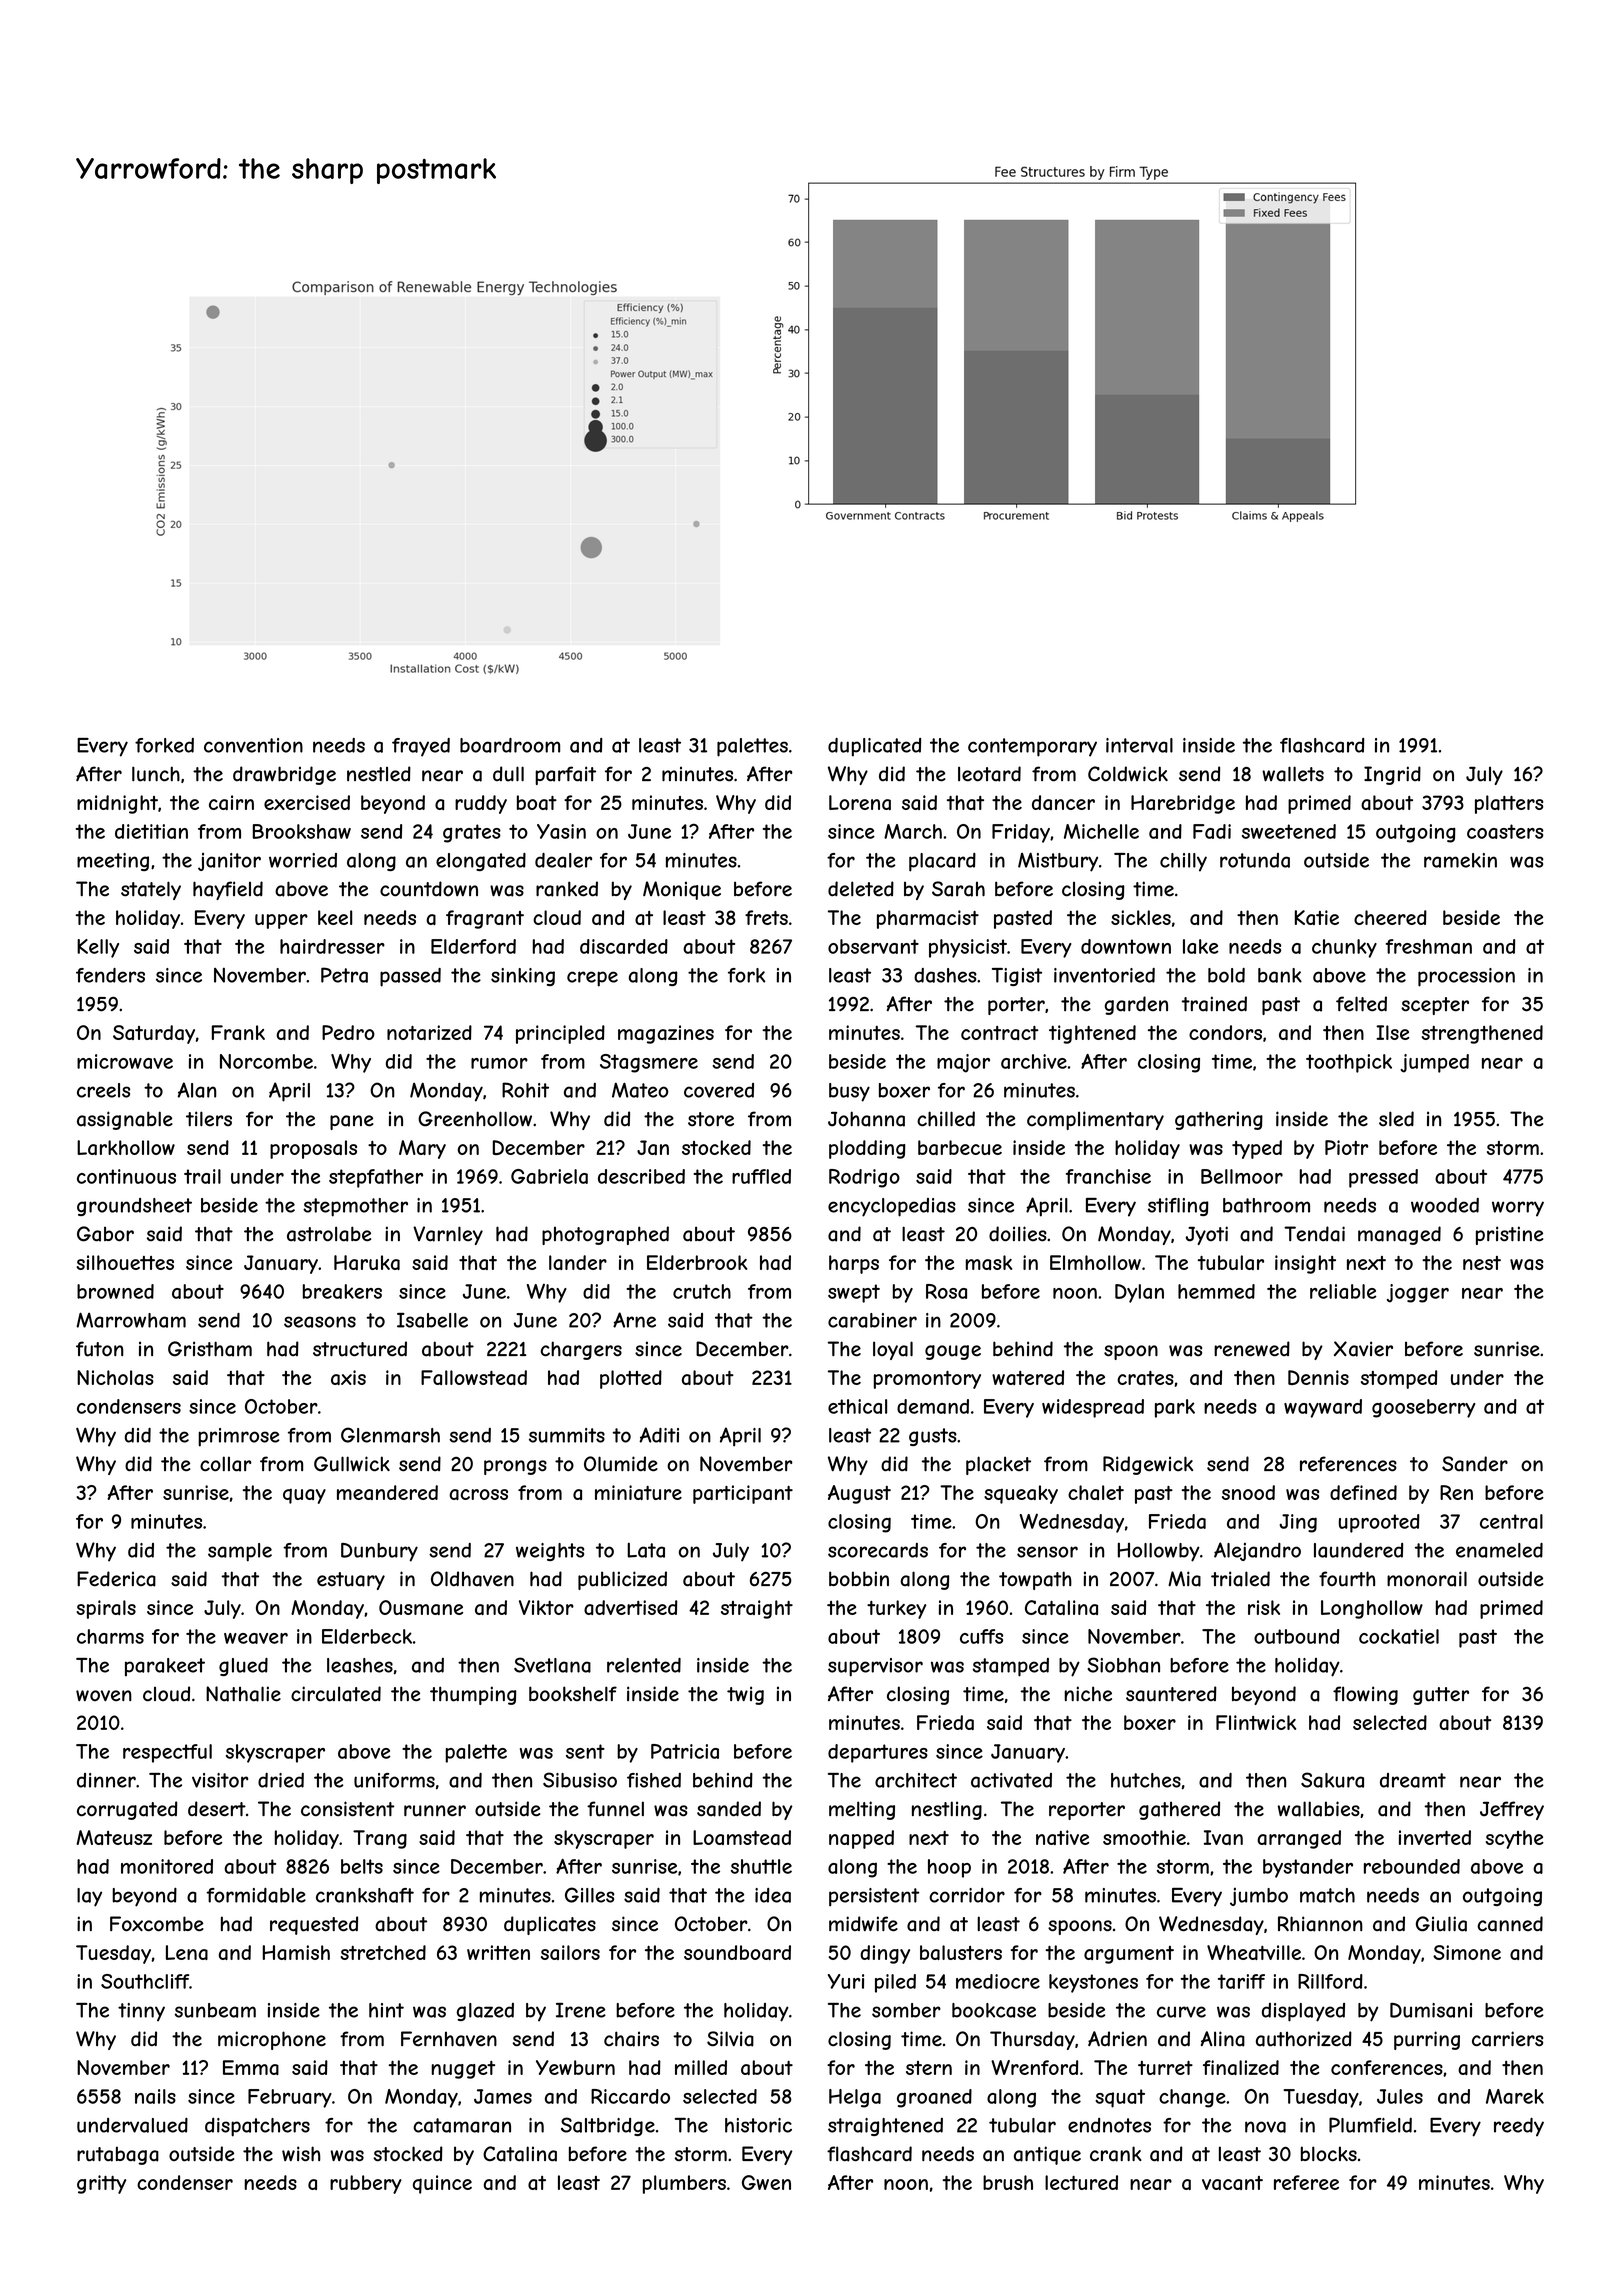 The width and height of the page is (1620, 2292). What do you see at coordinates (766, 2182) in the page?
I see `Gwen` at bounding box center [766, 2182].
